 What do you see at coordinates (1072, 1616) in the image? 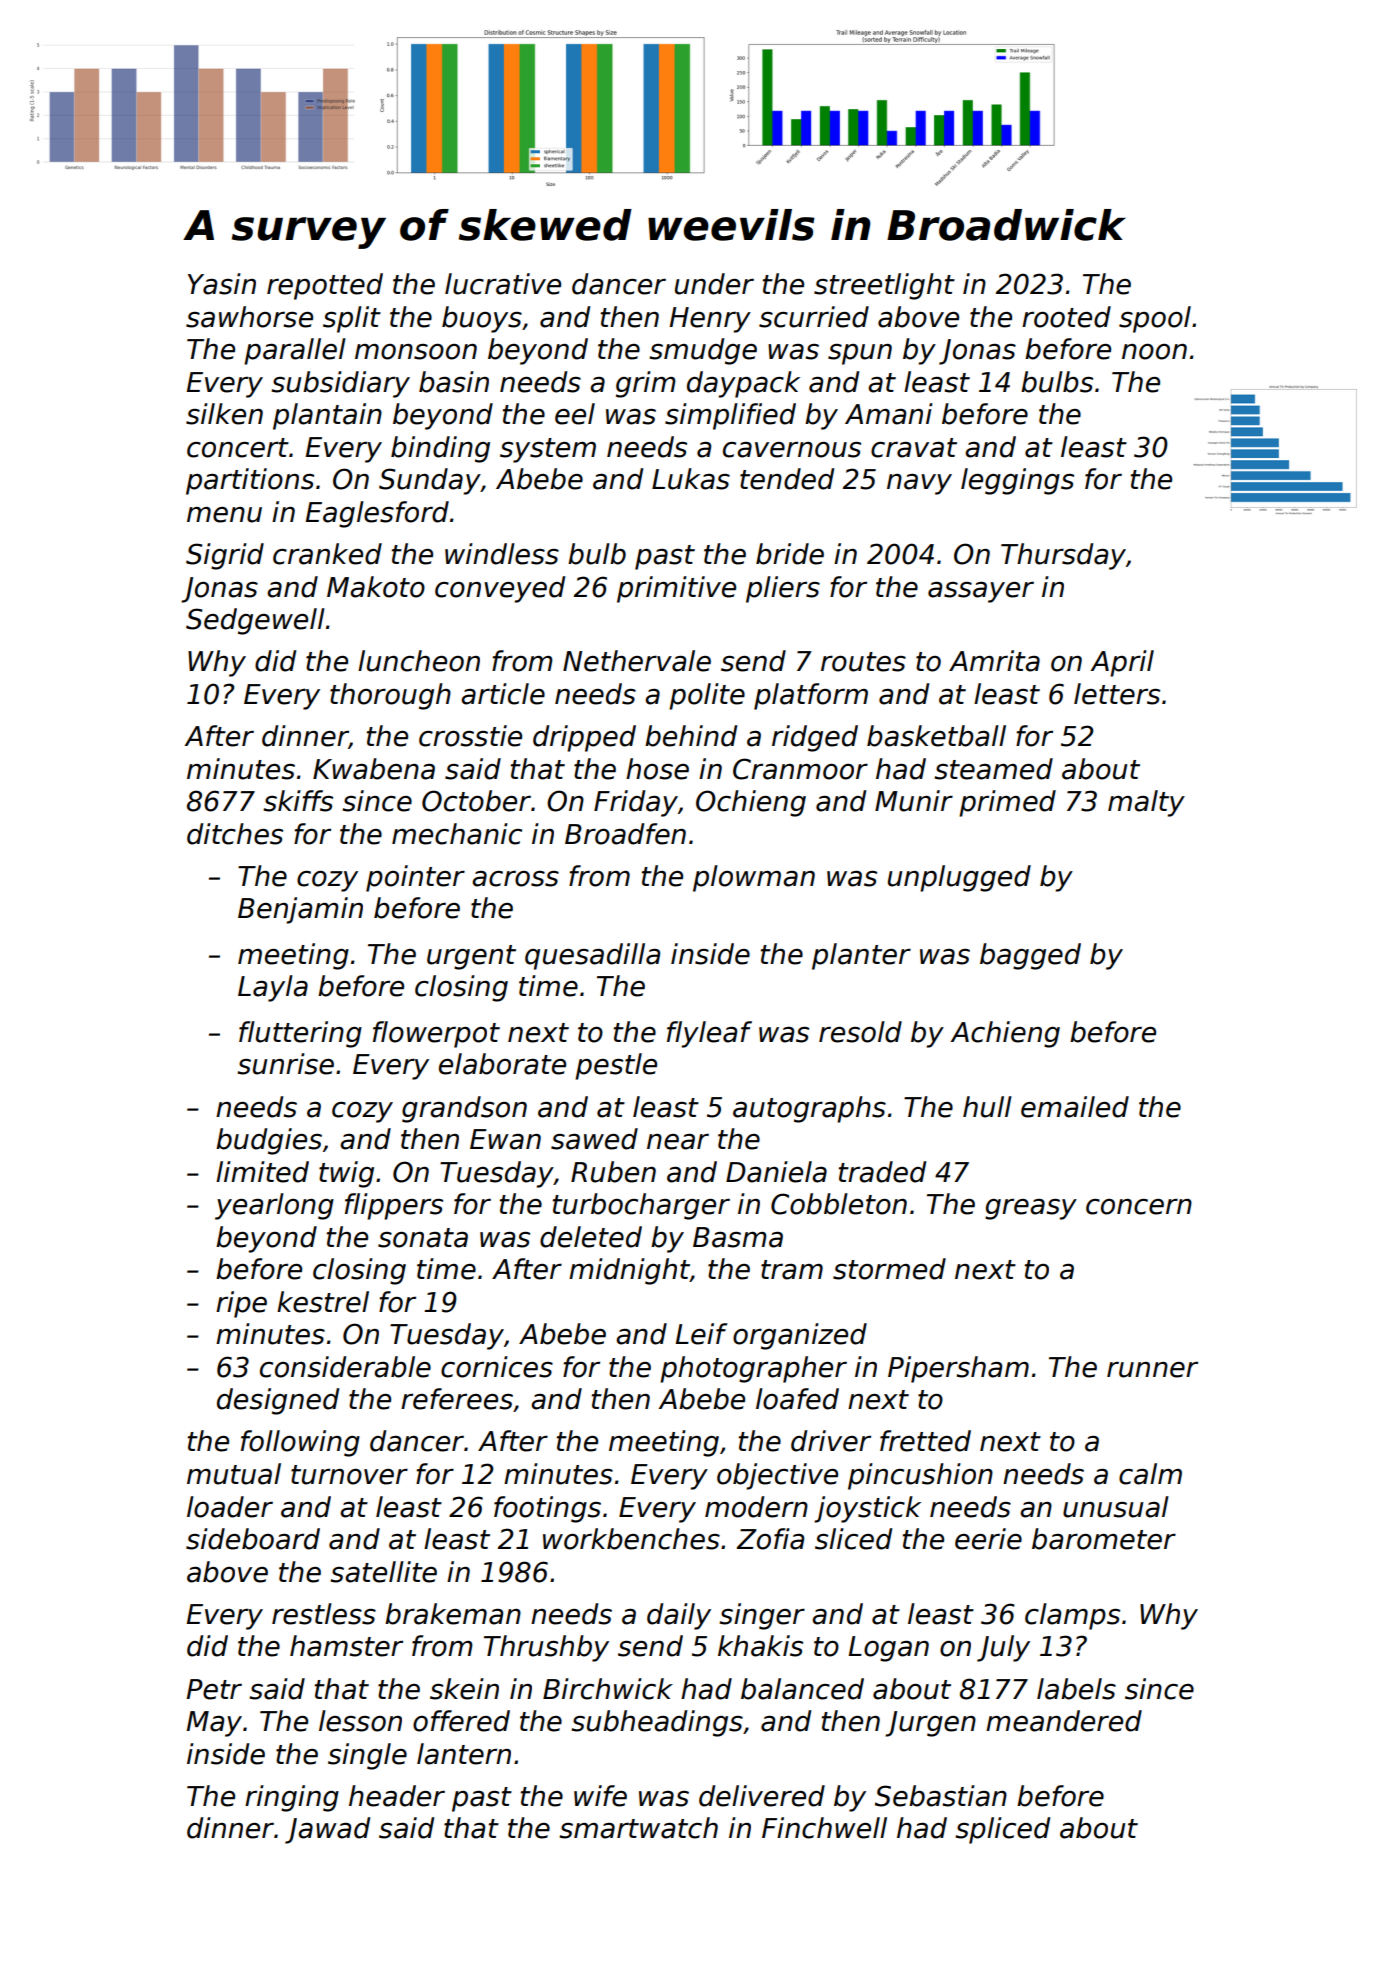
I see `clamps` at bounding box center [1072, 1616].
